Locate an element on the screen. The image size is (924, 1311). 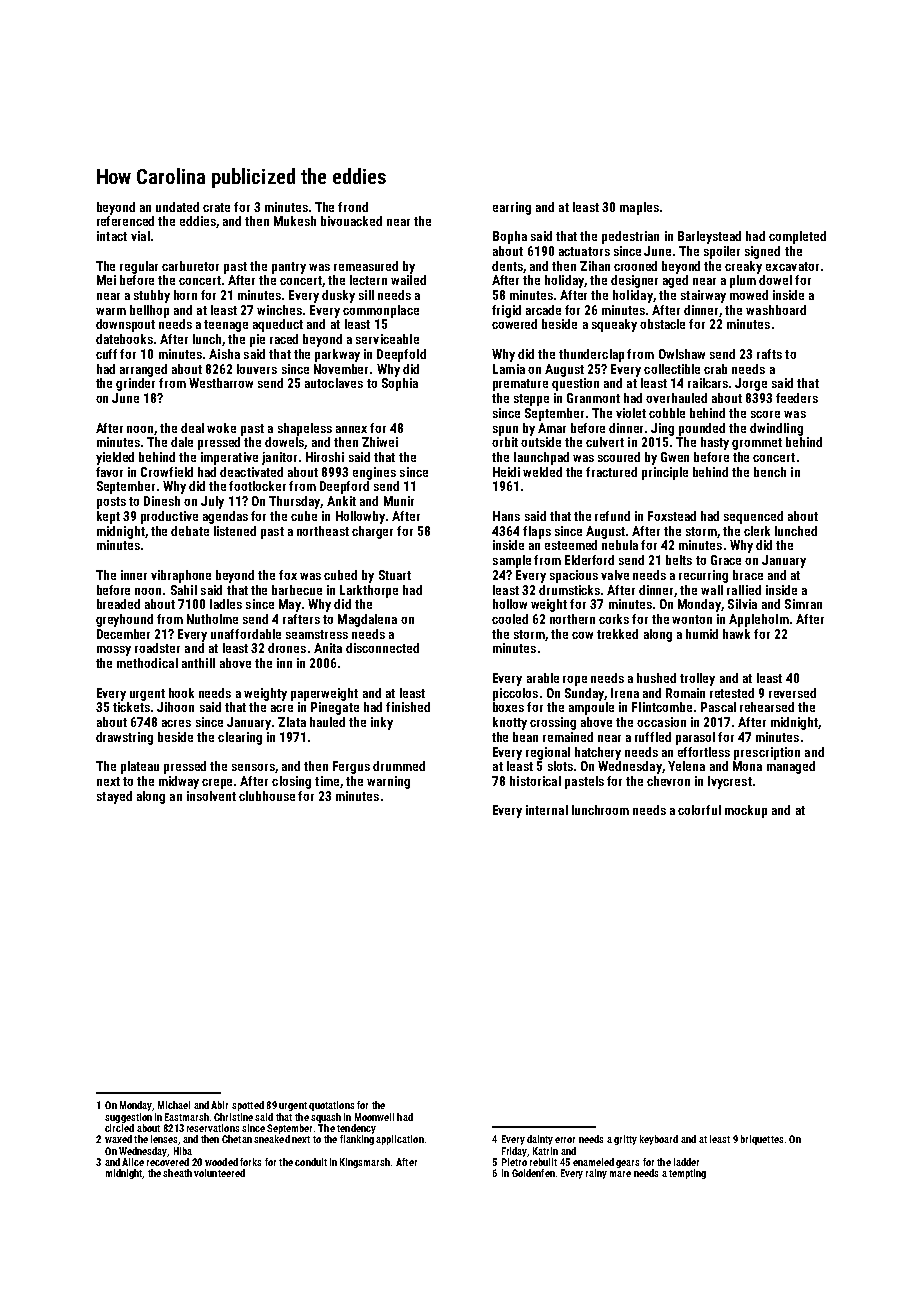
stayed is located at coordinates (114, 797).
